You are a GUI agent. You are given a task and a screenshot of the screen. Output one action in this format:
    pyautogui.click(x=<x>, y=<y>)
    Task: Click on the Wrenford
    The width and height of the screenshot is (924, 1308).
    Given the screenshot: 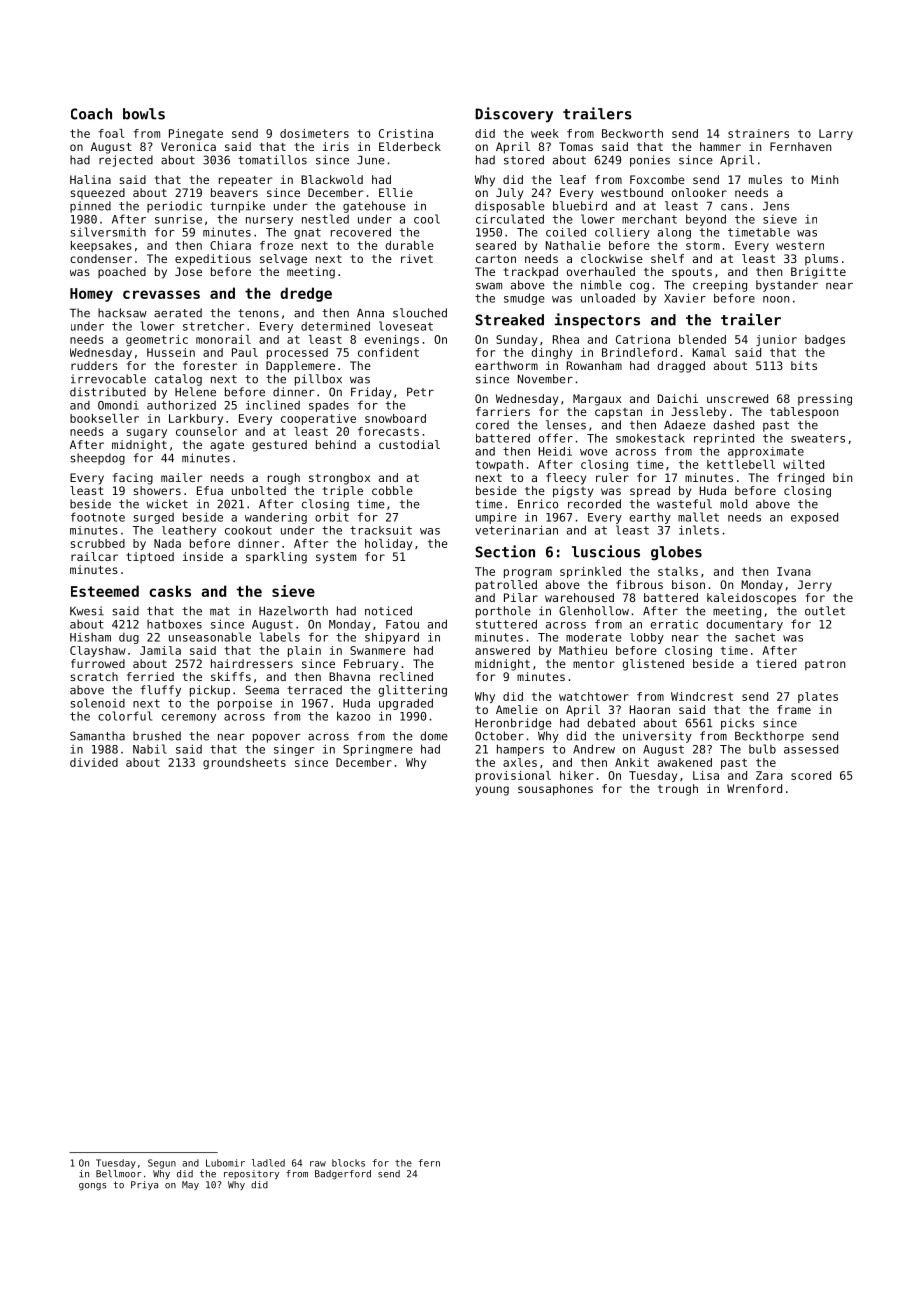 What is the action you would take?
    pyautogui.click(x=754, y=788)
